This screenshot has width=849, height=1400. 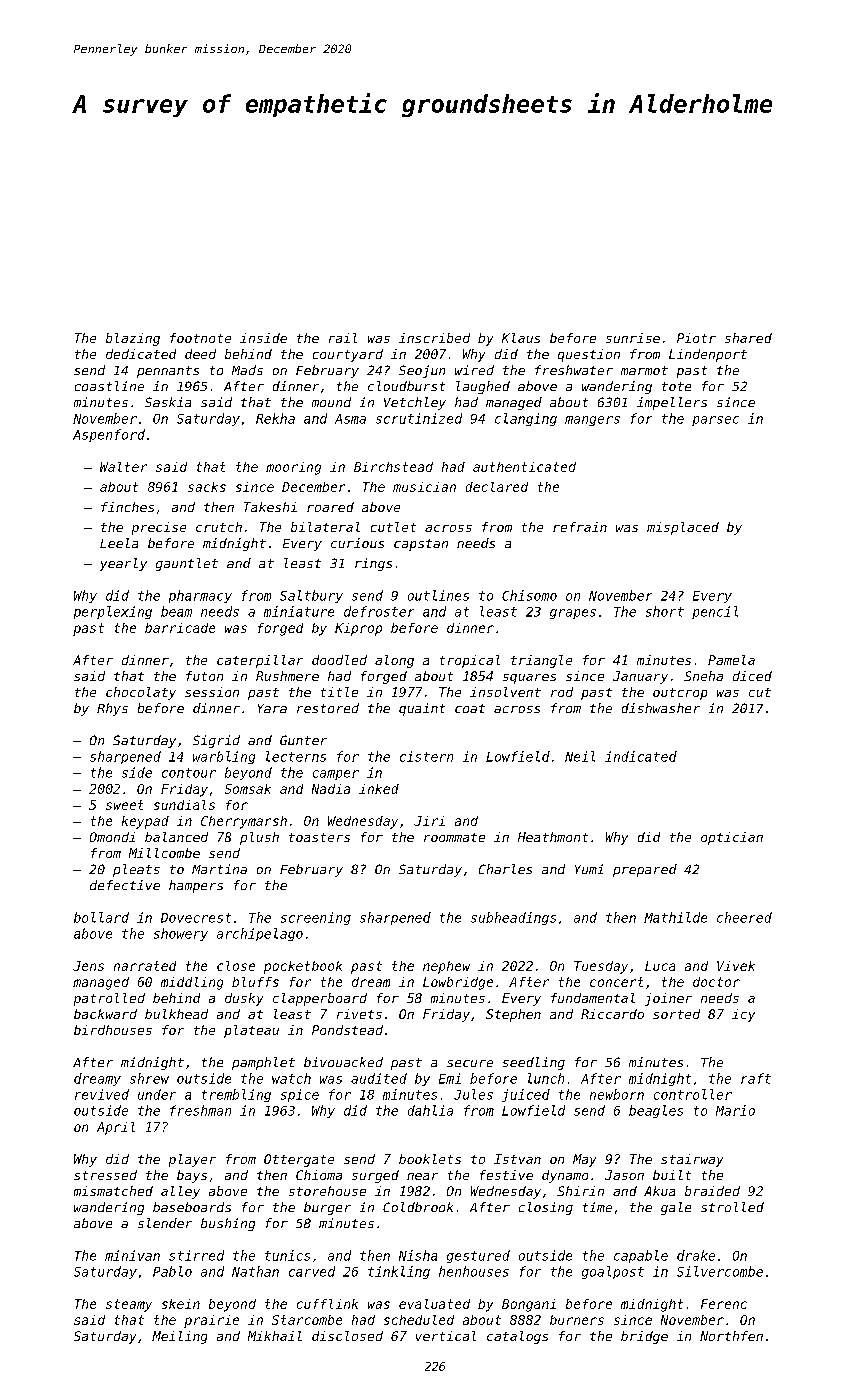 I want to click on grapes, so click(x=573, y=614).
